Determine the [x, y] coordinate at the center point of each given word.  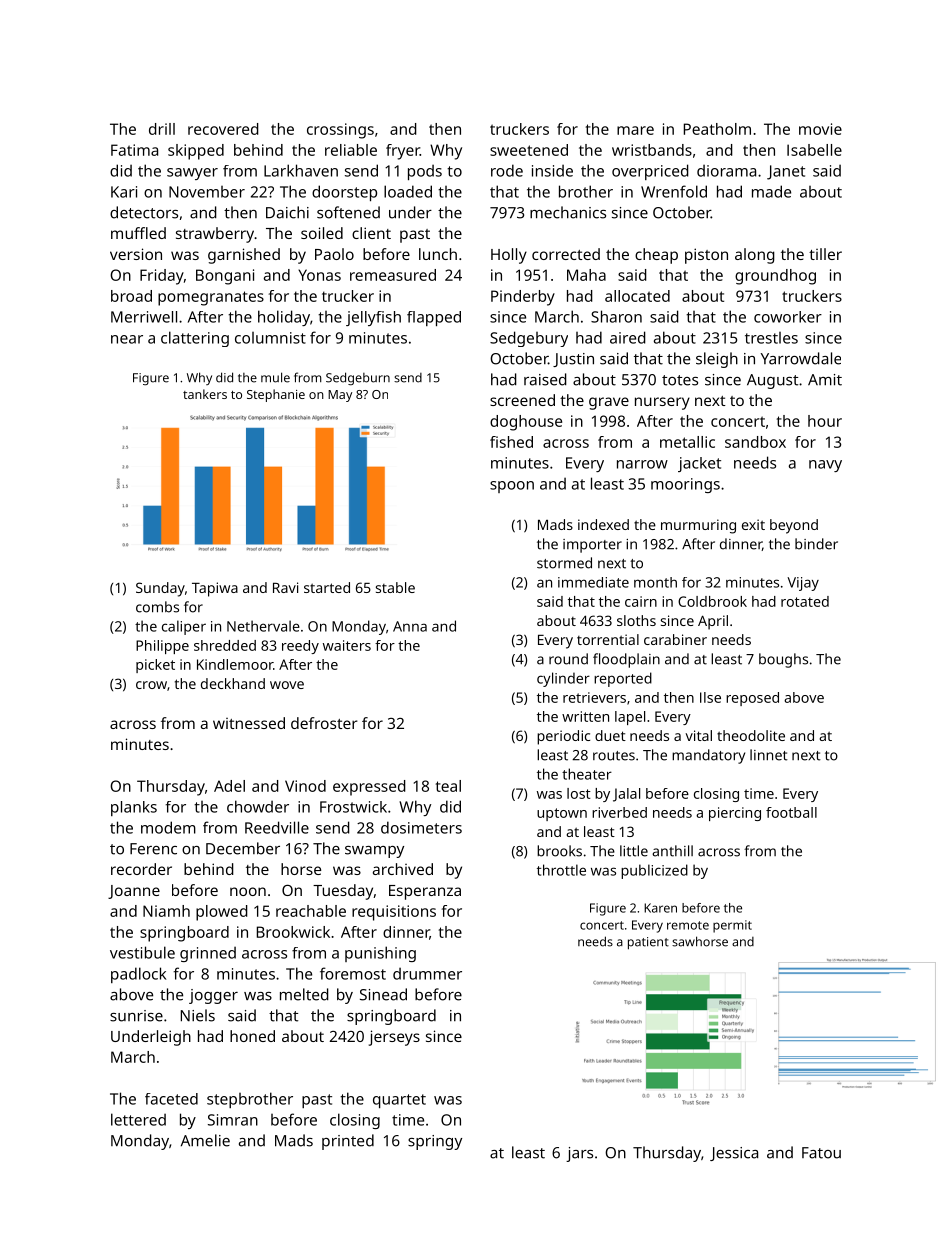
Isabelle [814, 150]
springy [435, 1142]
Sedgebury [529, 339]
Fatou [821, 1153]
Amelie [205, 1140]
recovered [223, 129]
